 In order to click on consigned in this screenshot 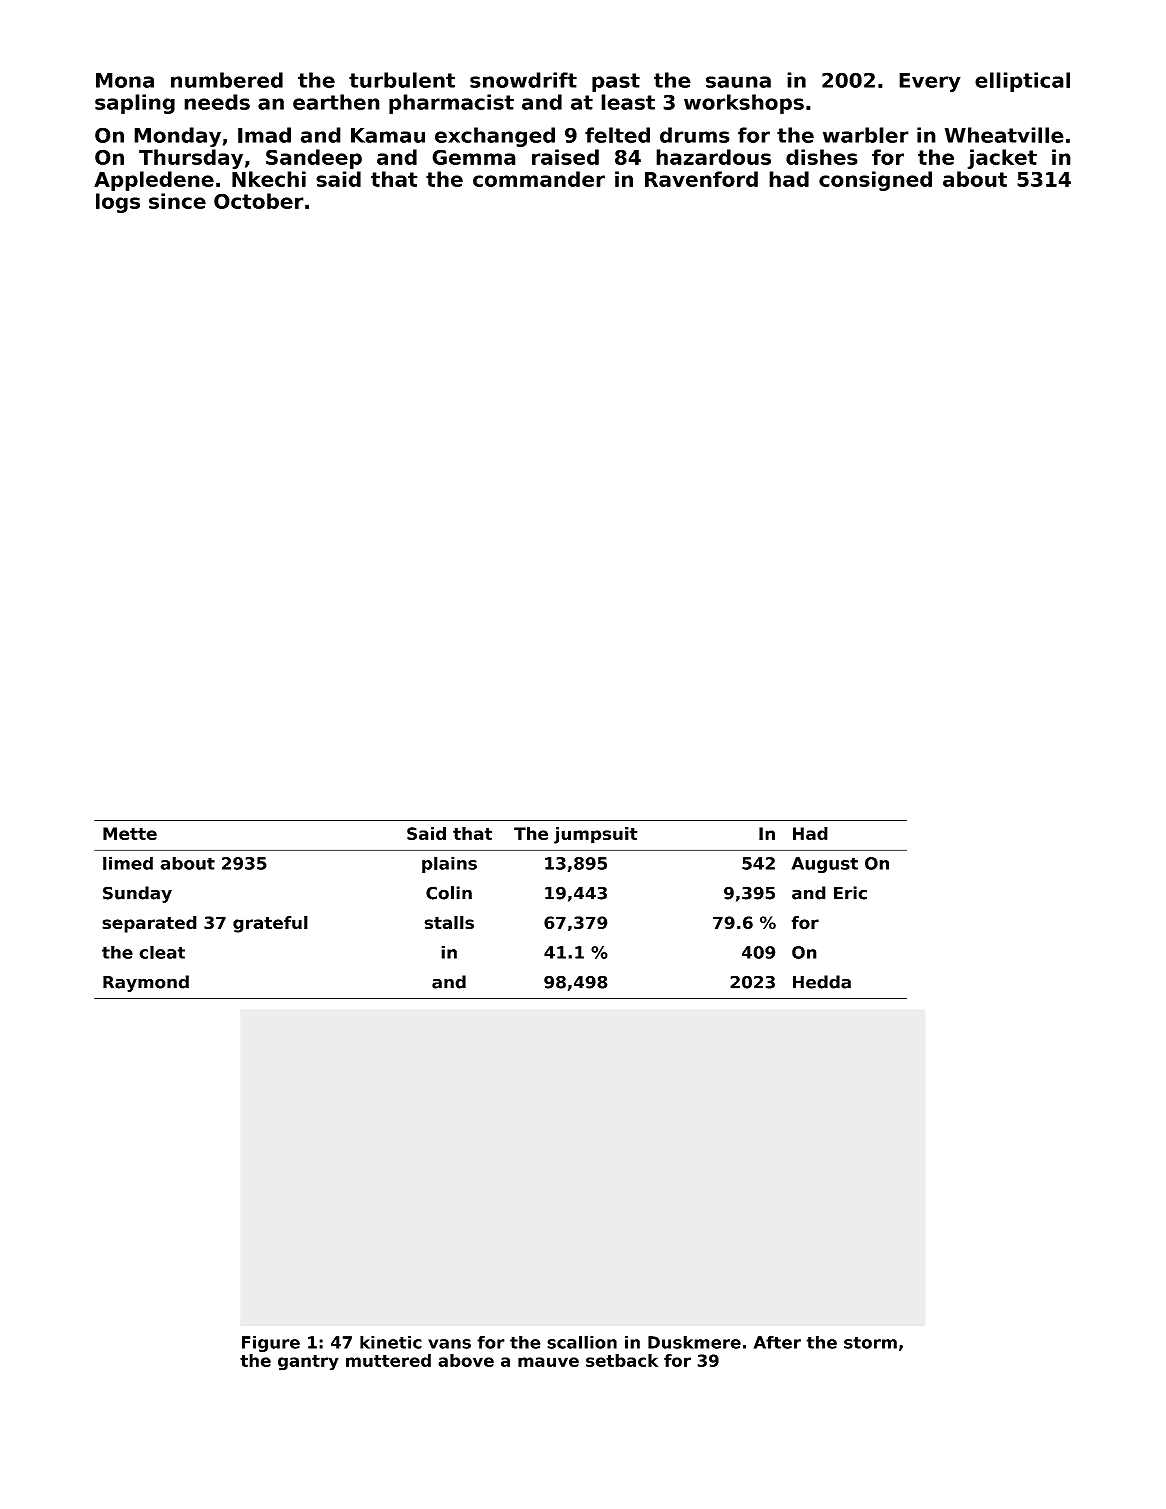, I will do `click(875, 181)`.
